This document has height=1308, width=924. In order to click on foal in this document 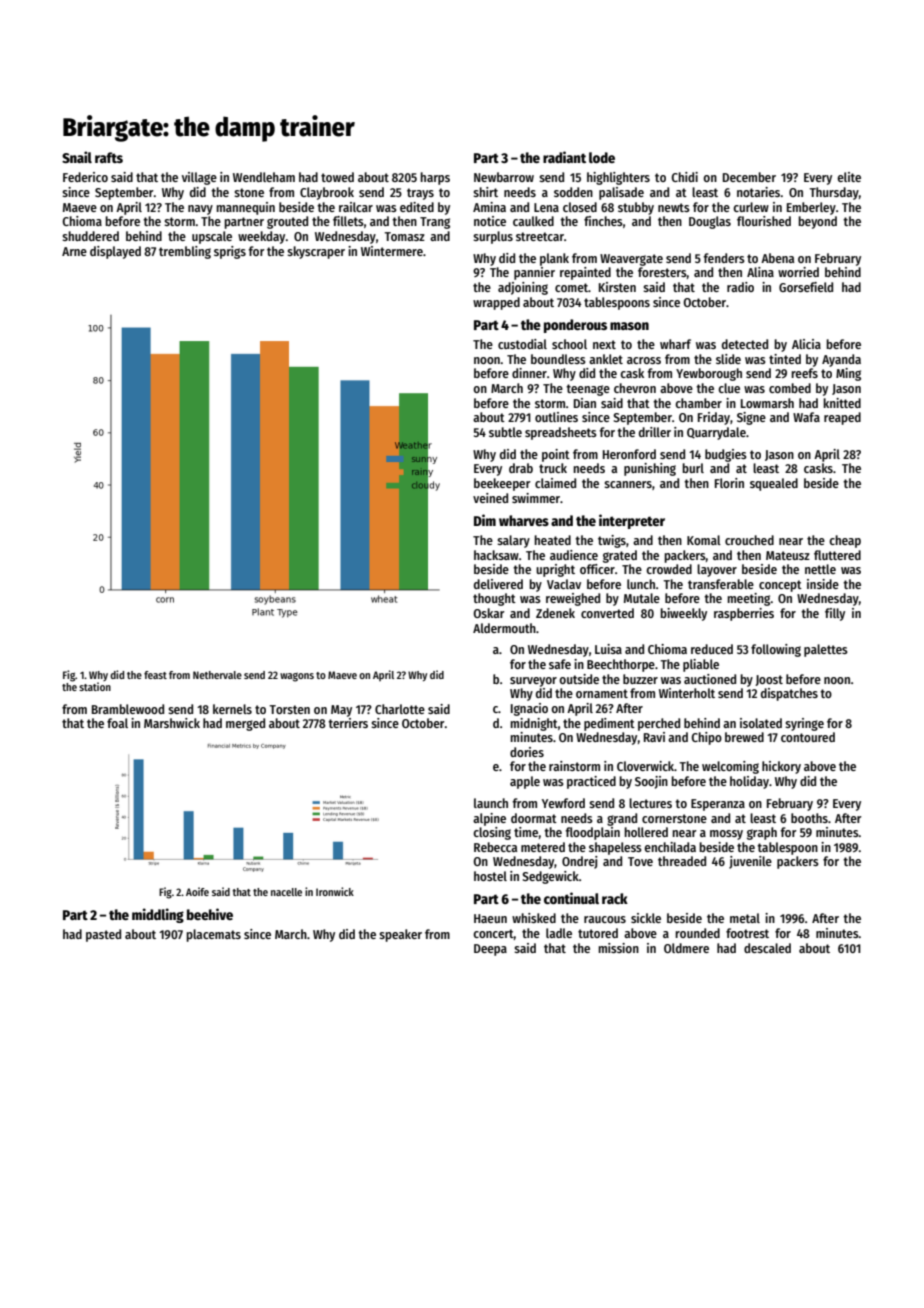, I will do `click(117, 723)`.
